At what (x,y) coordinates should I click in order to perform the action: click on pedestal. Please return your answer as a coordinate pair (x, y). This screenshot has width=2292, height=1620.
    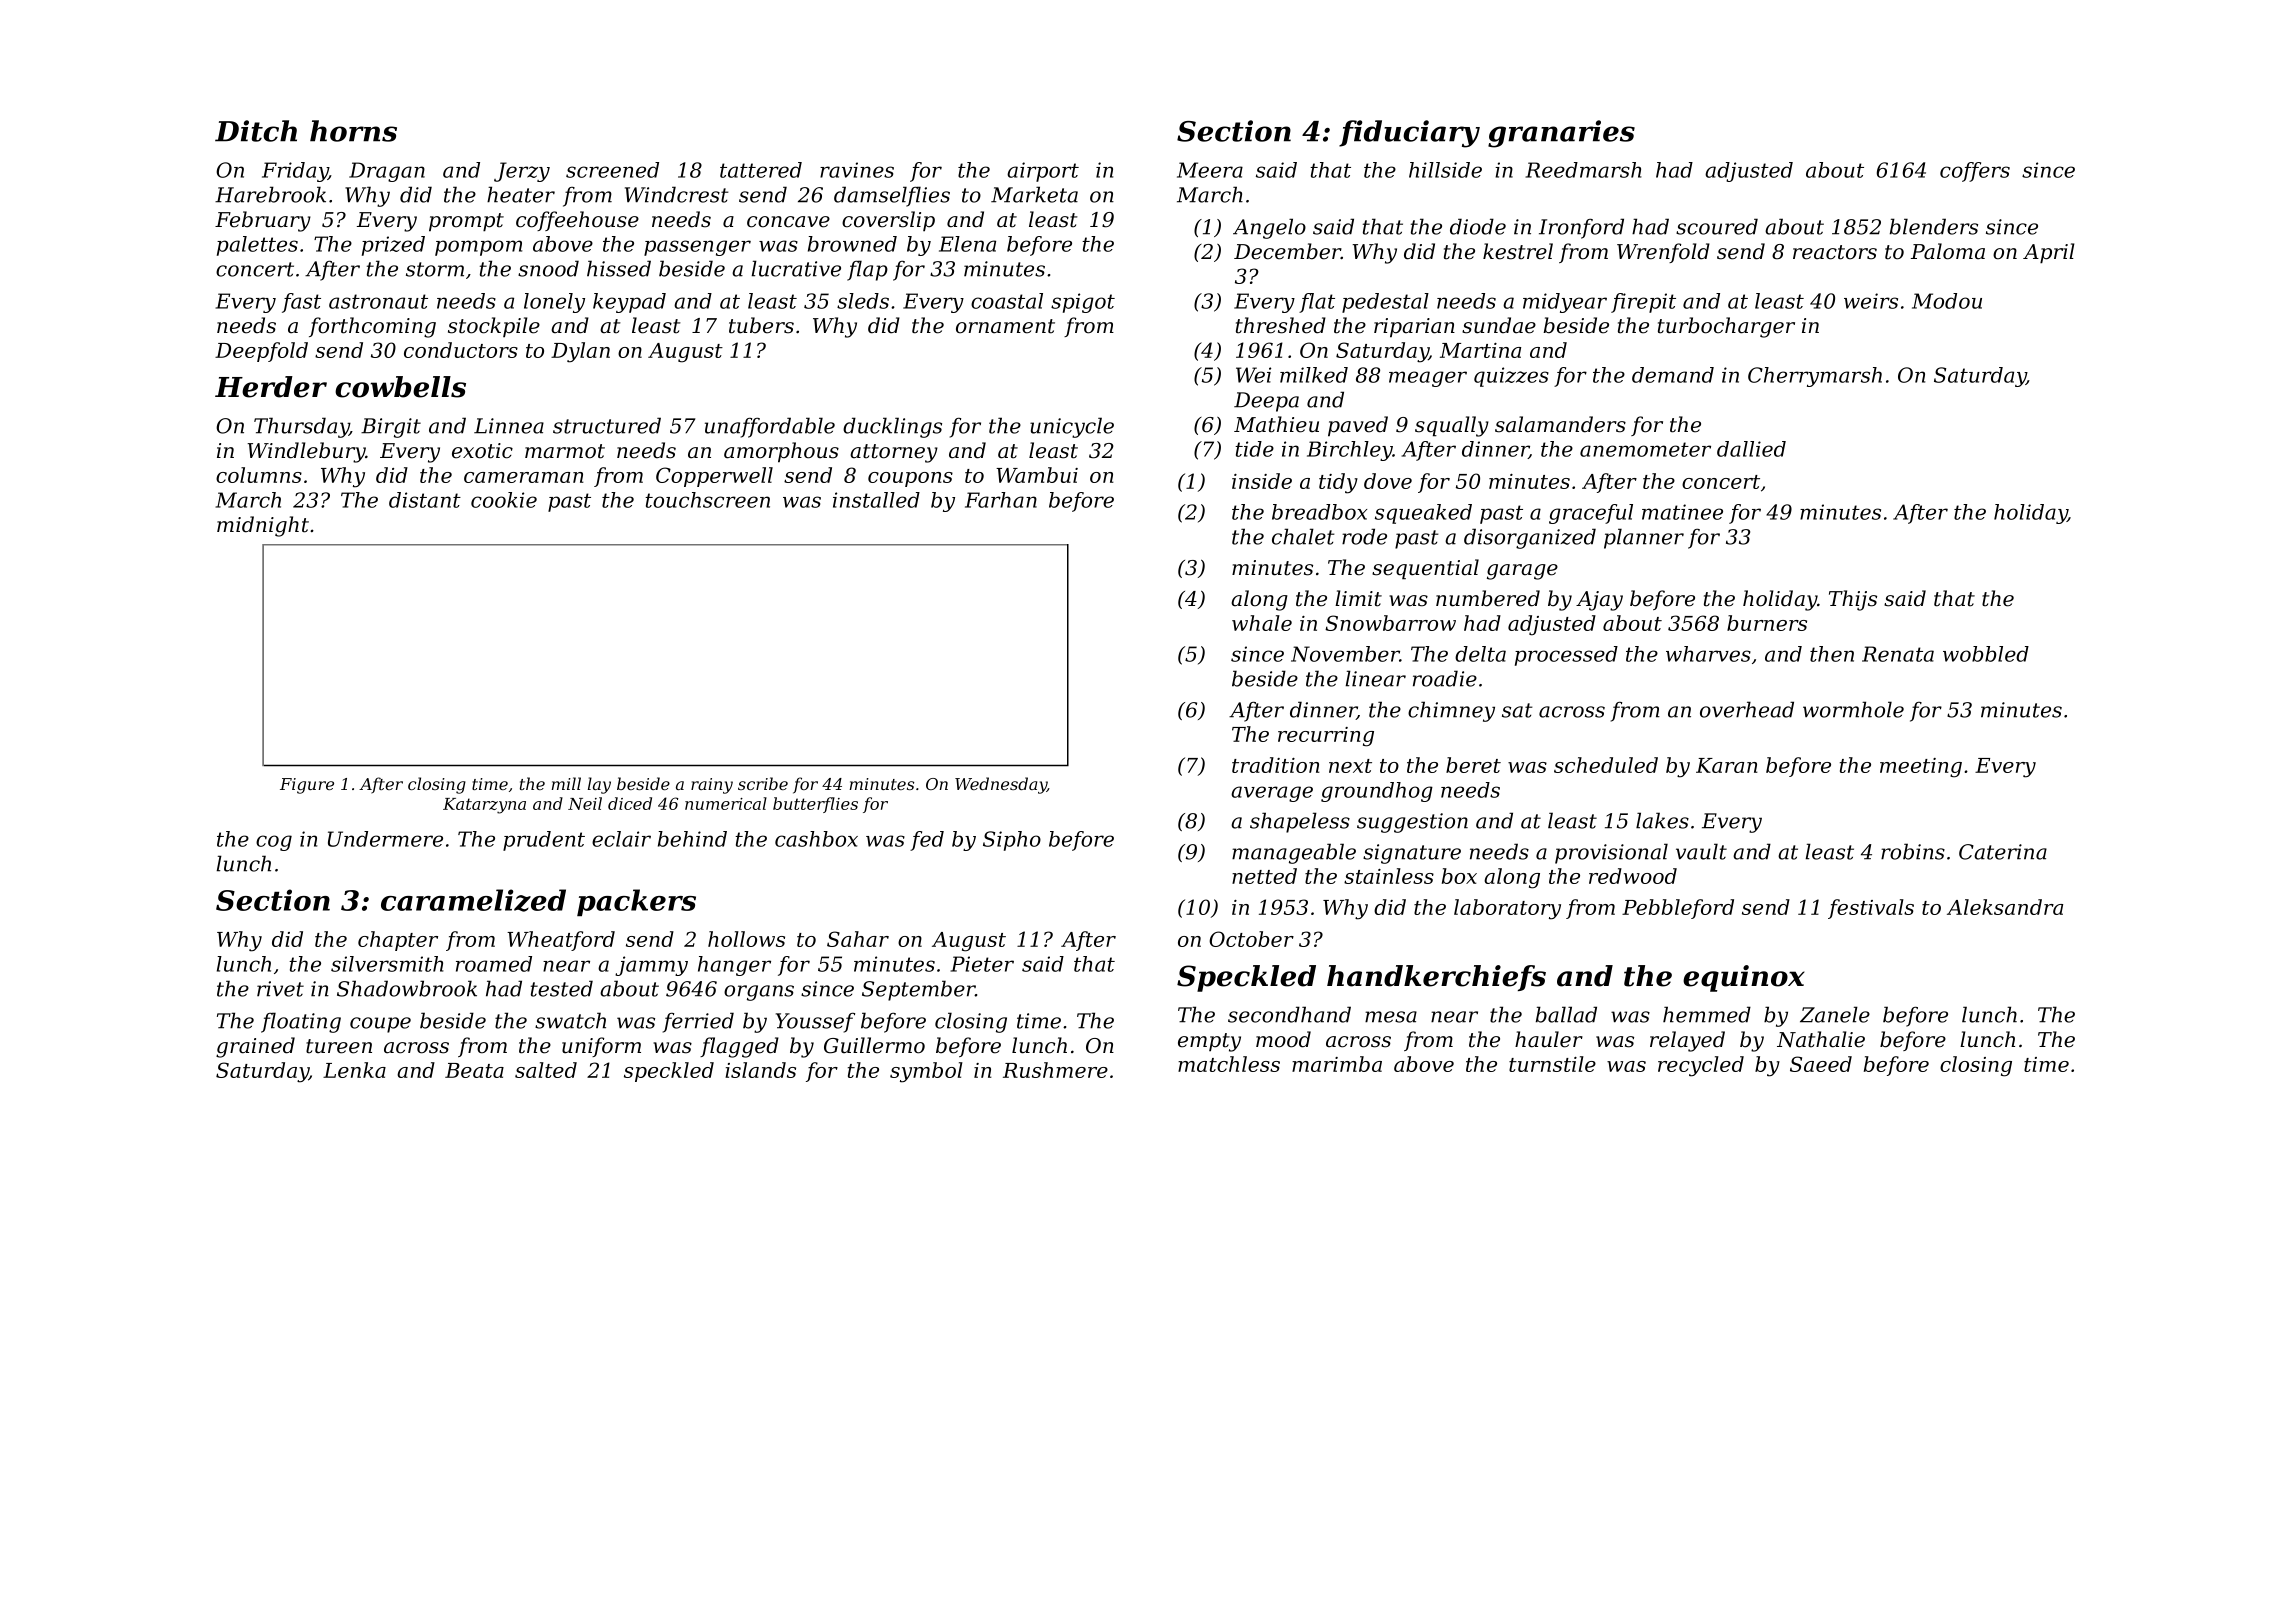
    Looking at the image, I should click on (1385, 303).
